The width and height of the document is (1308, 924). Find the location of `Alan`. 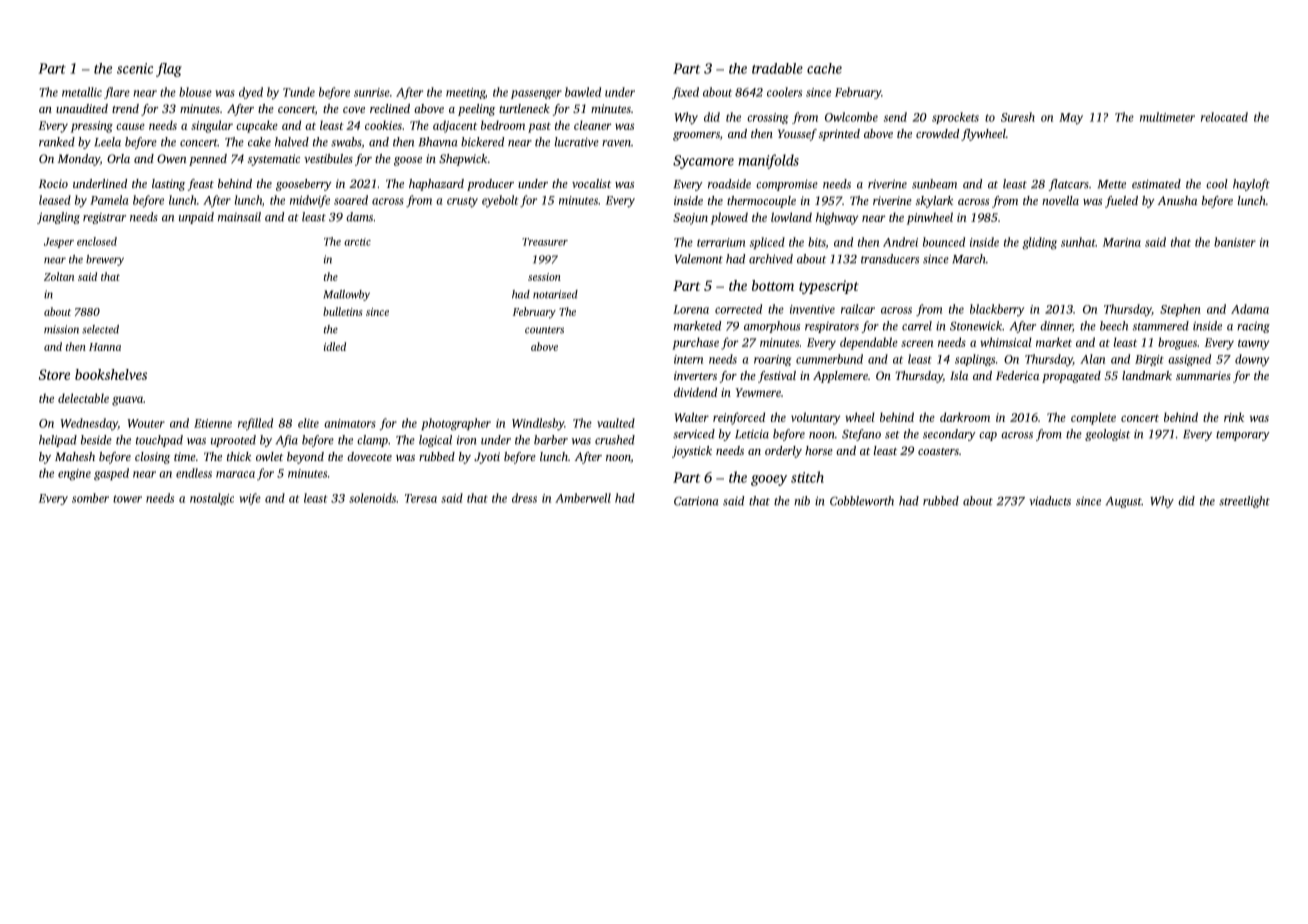

Alan is located at coordinates (1092, 359).
